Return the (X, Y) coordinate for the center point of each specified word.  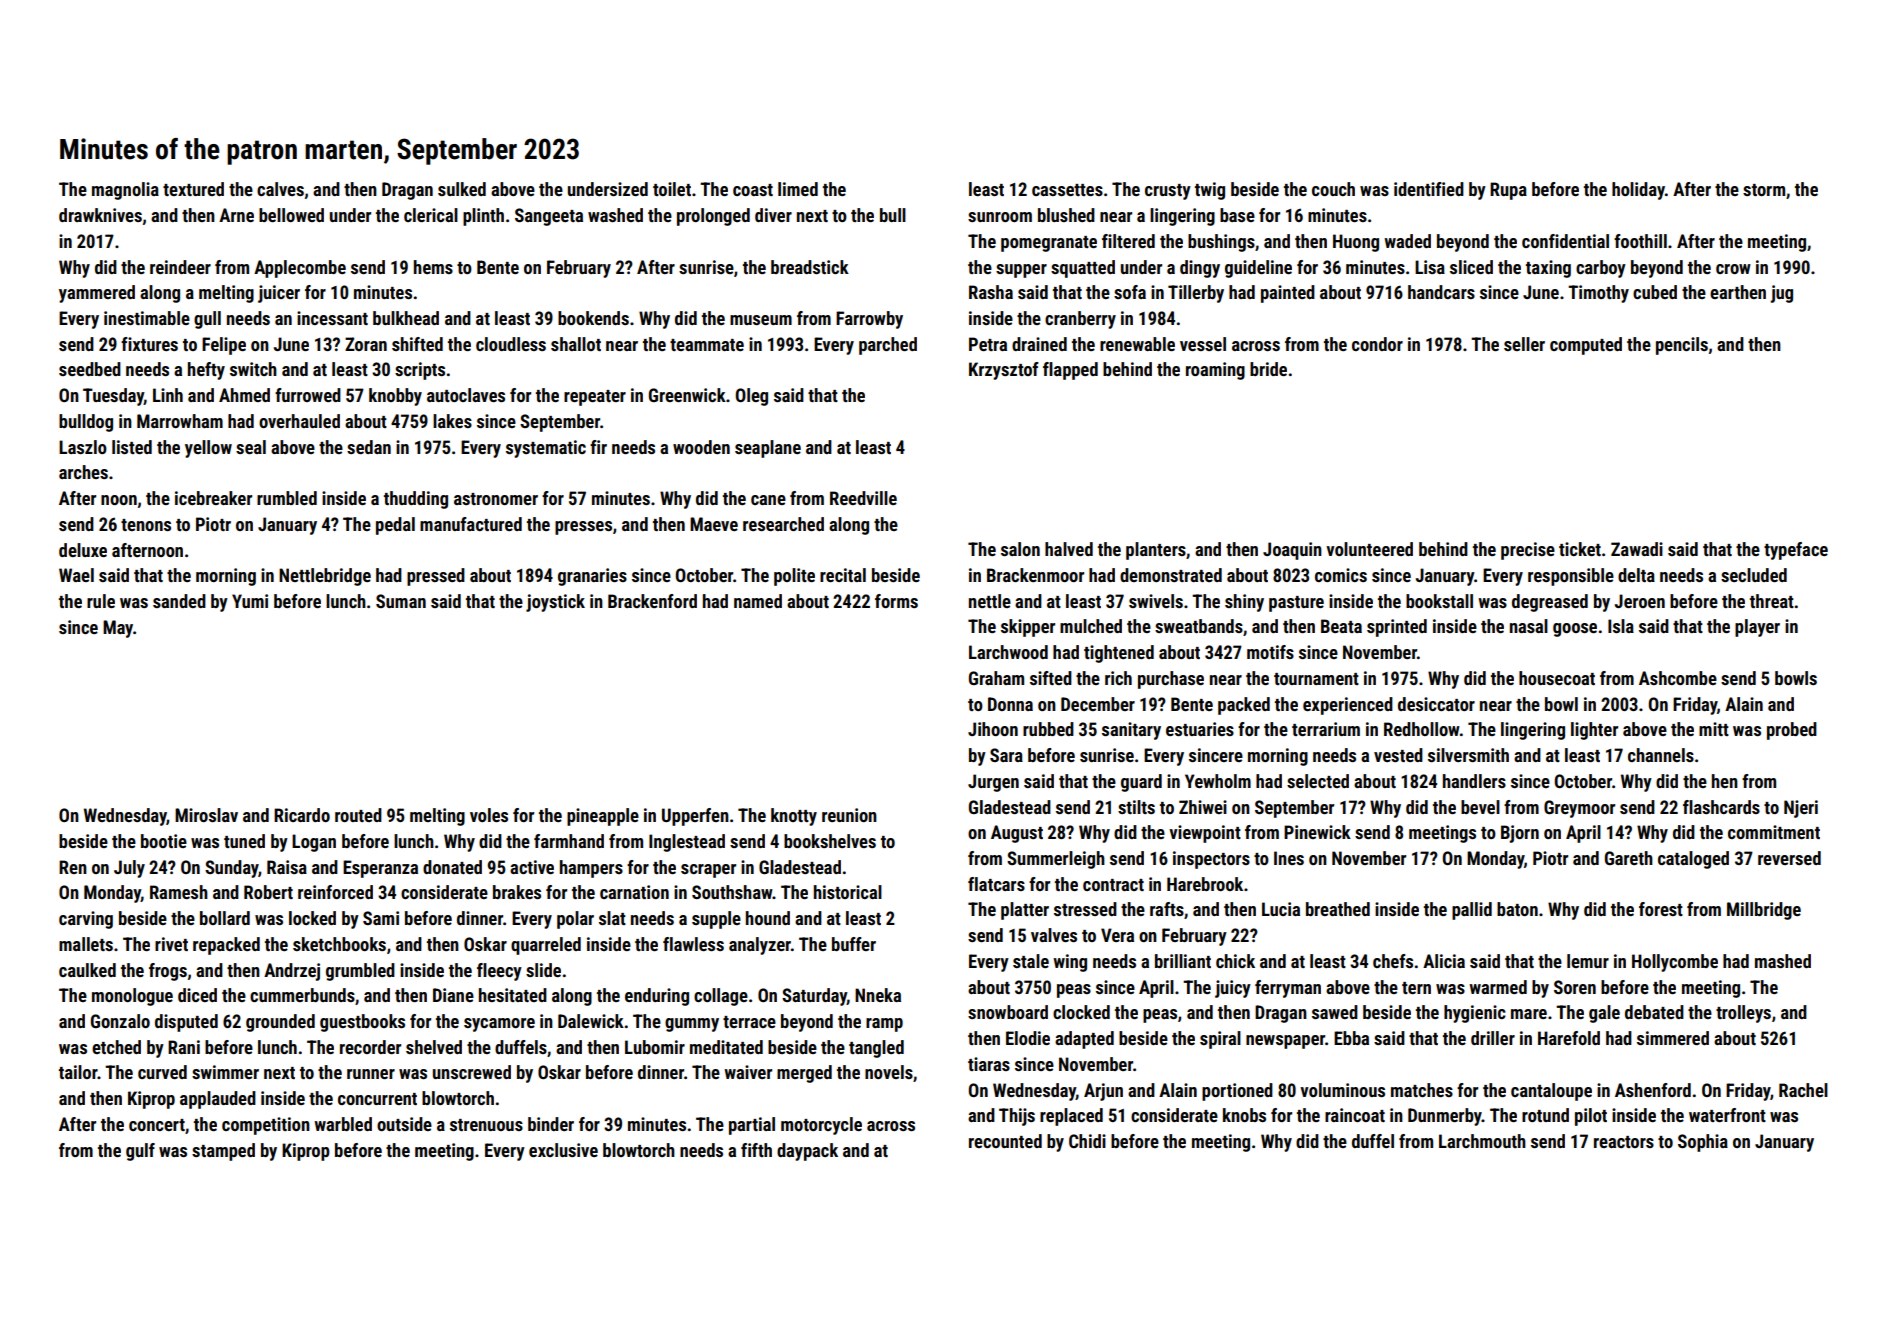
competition (266, 1126)
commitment (1774, 832)
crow (1733, 269)
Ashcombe (1678, 678)
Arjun (1103, 1092)
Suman (401, 601)
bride (1268, 369)
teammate (707, 345)
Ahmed (244, 395)
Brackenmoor (1035, 575)
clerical (431, 215)
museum (761, 320)
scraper (708, 871)
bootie (164, 841)
